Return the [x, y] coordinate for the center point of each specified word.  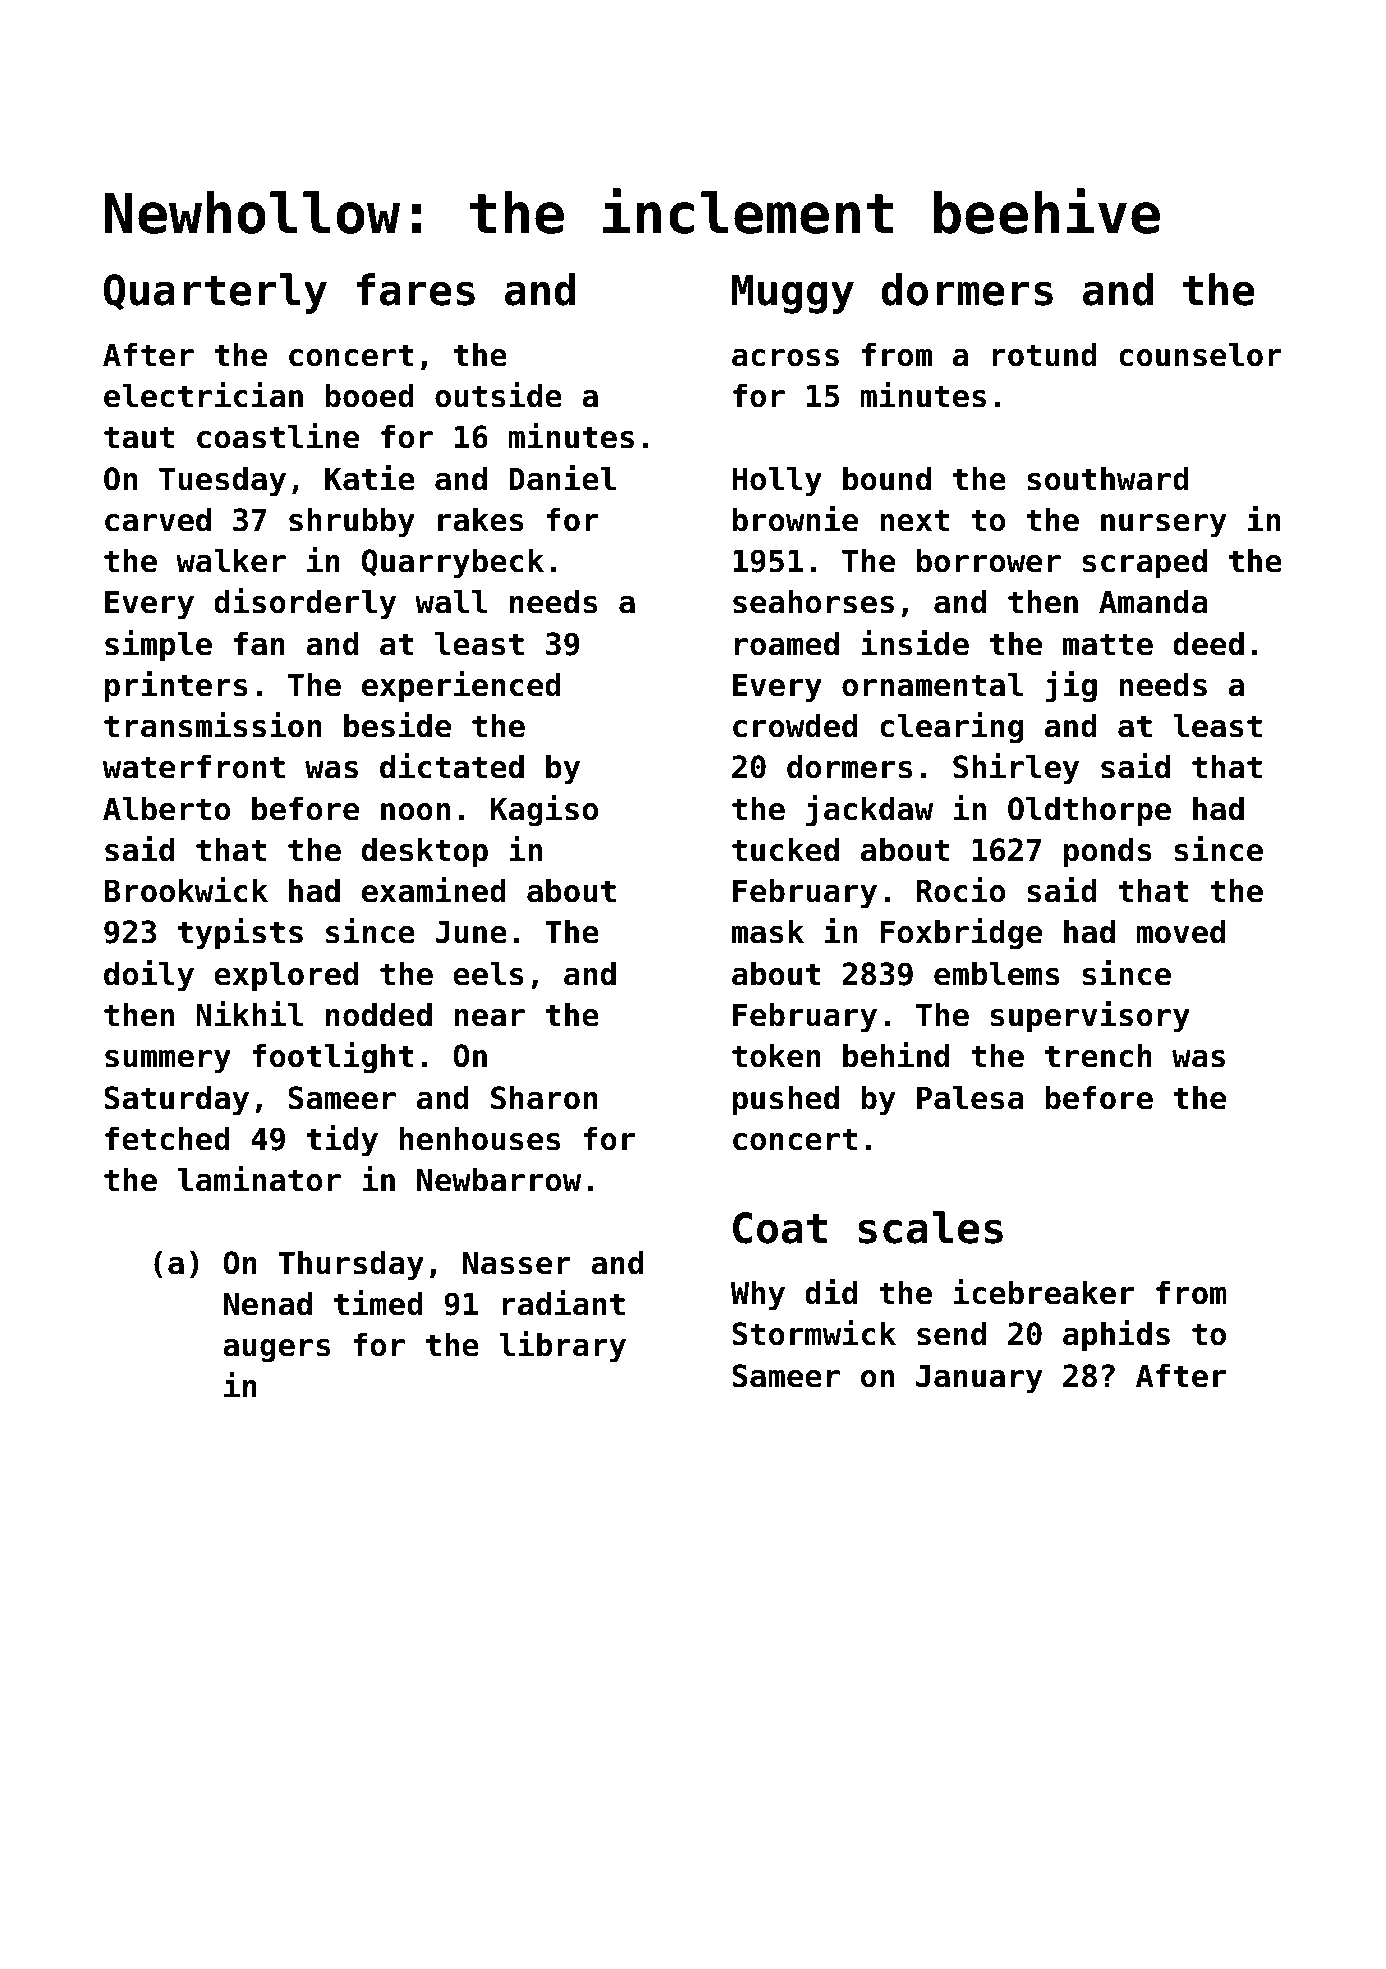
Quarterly [215, 293]
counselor [1200, 355]
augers [276, 1351]
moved [1180, 932]
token [776, 1056]
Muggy [792, 294]
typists [240, 934]
